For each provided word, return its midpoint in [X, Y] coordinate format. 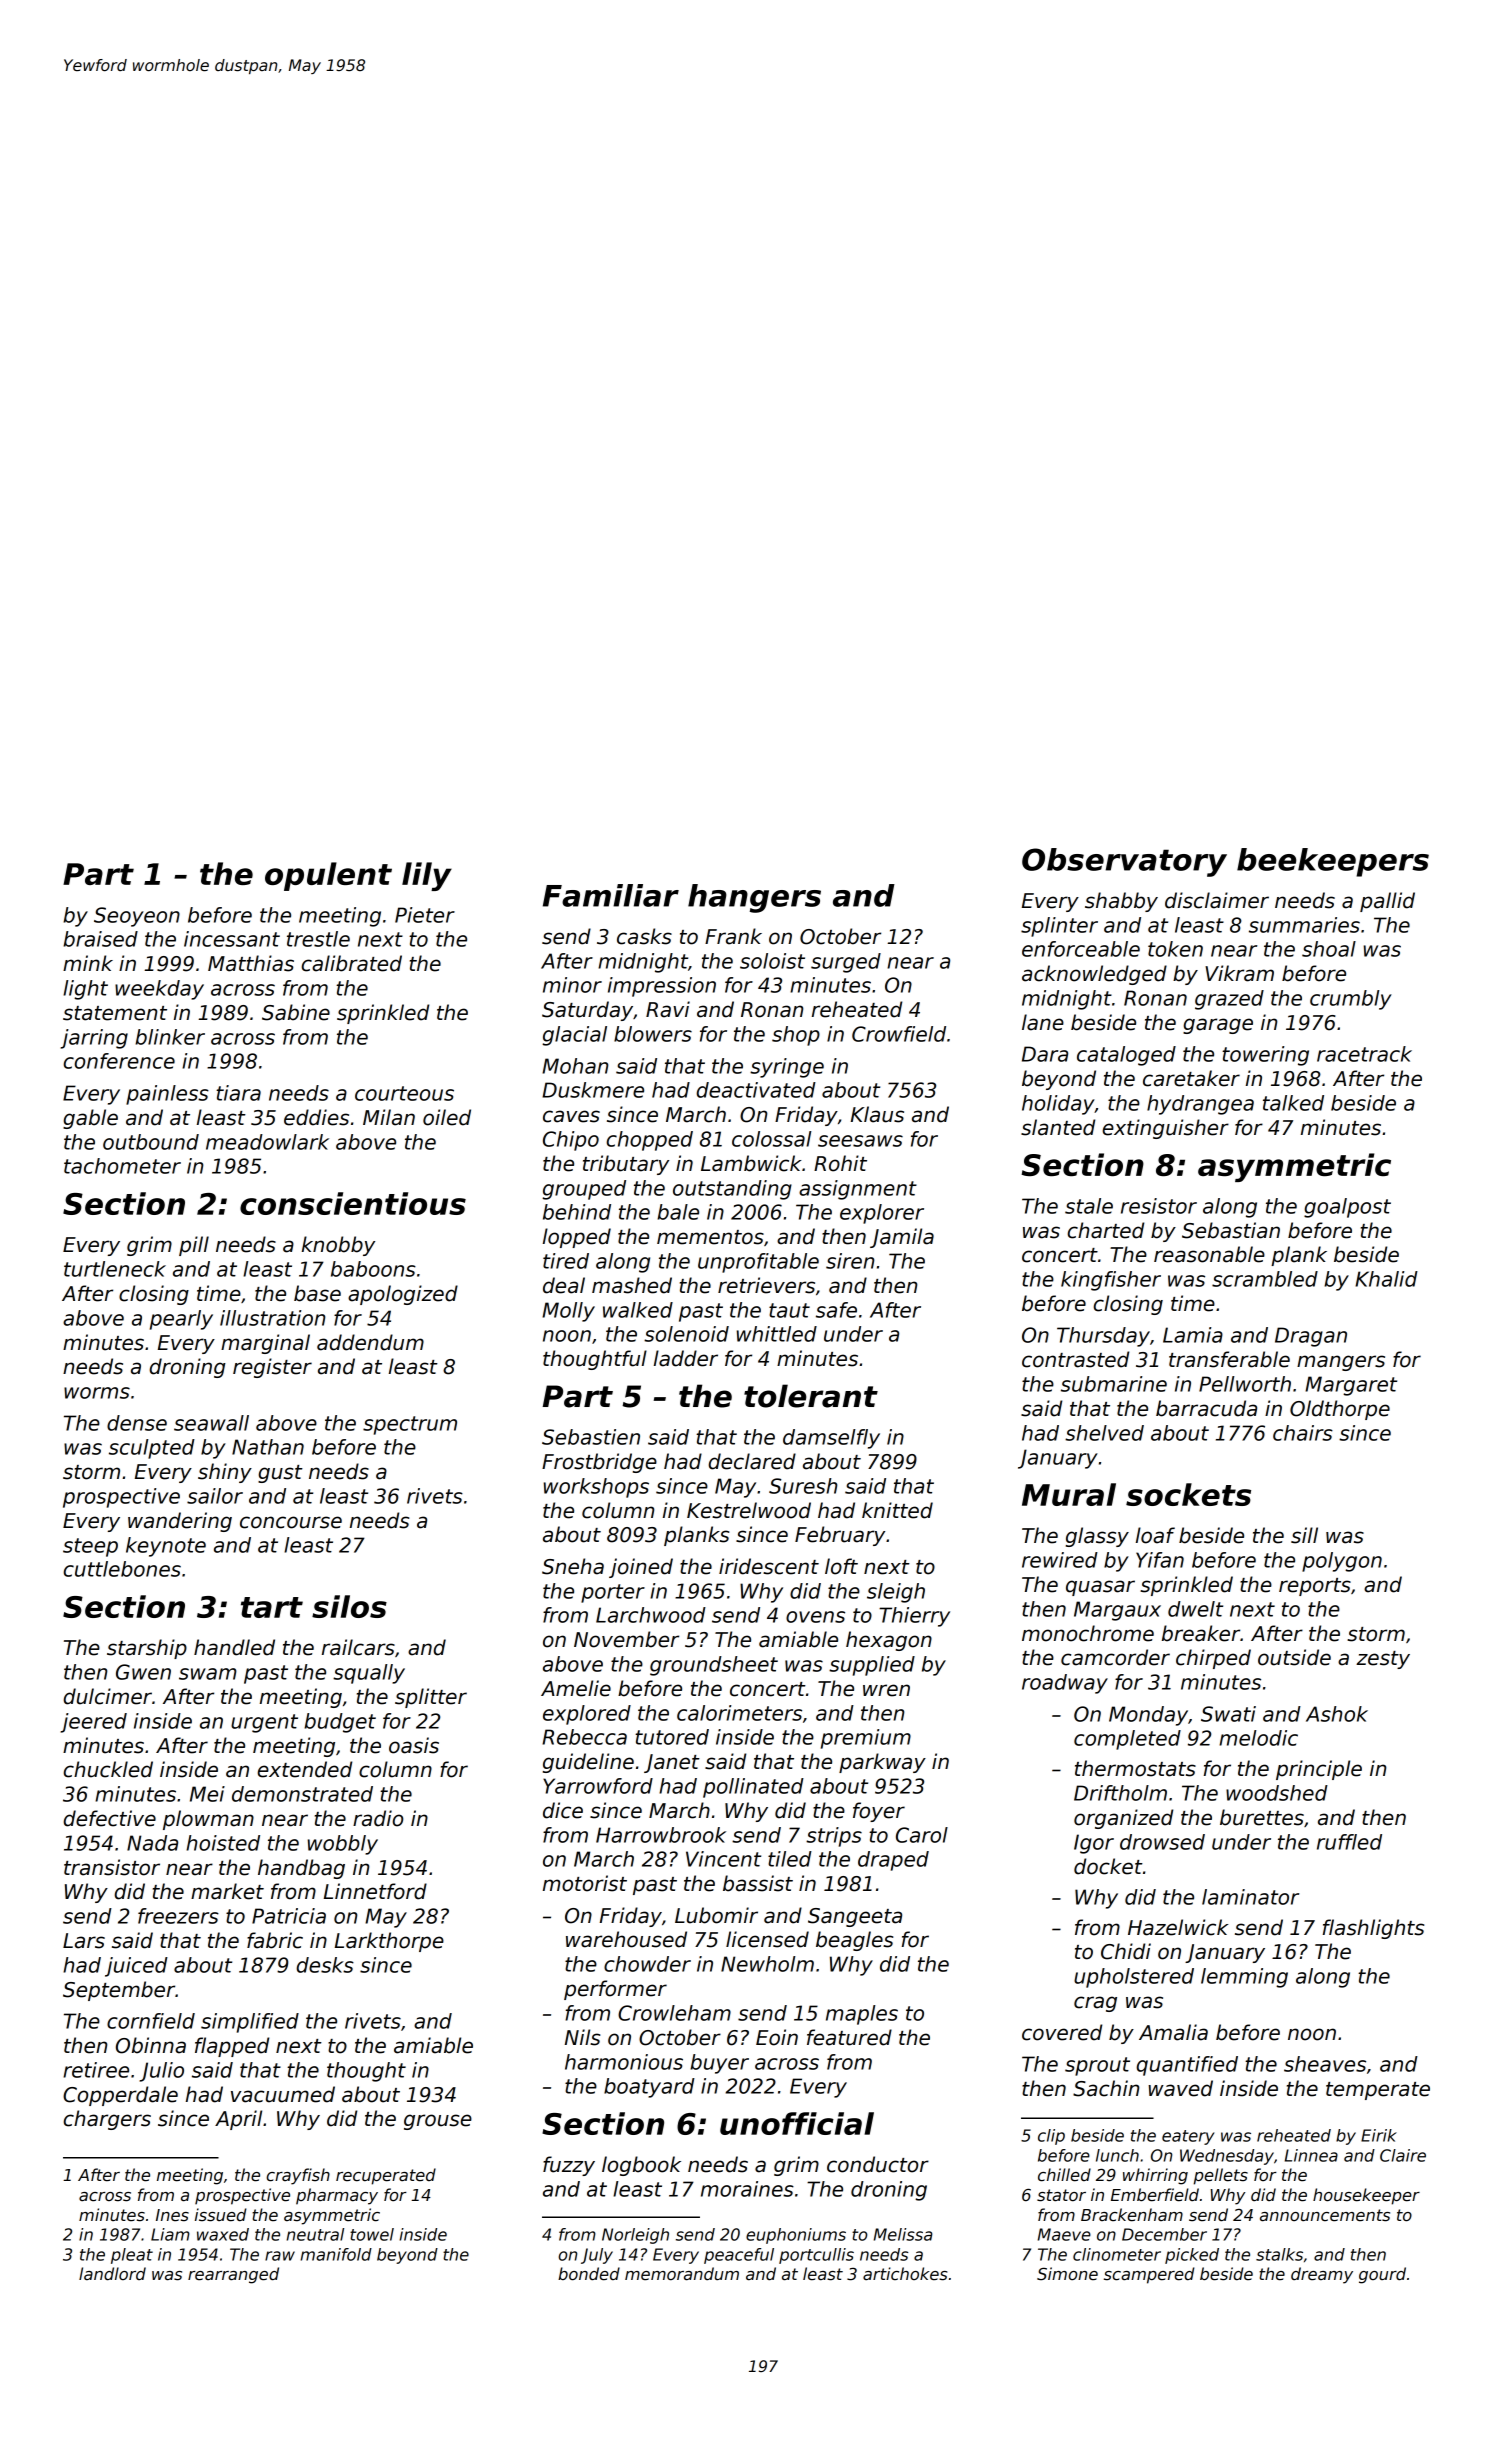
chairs [1303, 1433]
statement [115, 1013]
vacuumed [283, 2094]
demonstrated [302, 1794]
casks [644, 936]
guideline [588, 1763]
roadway [1065, 1684]
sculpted [152, 1449]
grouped [584, 1190]
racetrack [1364, 1054]
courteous [404, 1093]
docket [1108, 1866]
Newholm [767, 1964]
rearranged [233, 2275]
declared [752, 1461]
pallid [1387, 902]
